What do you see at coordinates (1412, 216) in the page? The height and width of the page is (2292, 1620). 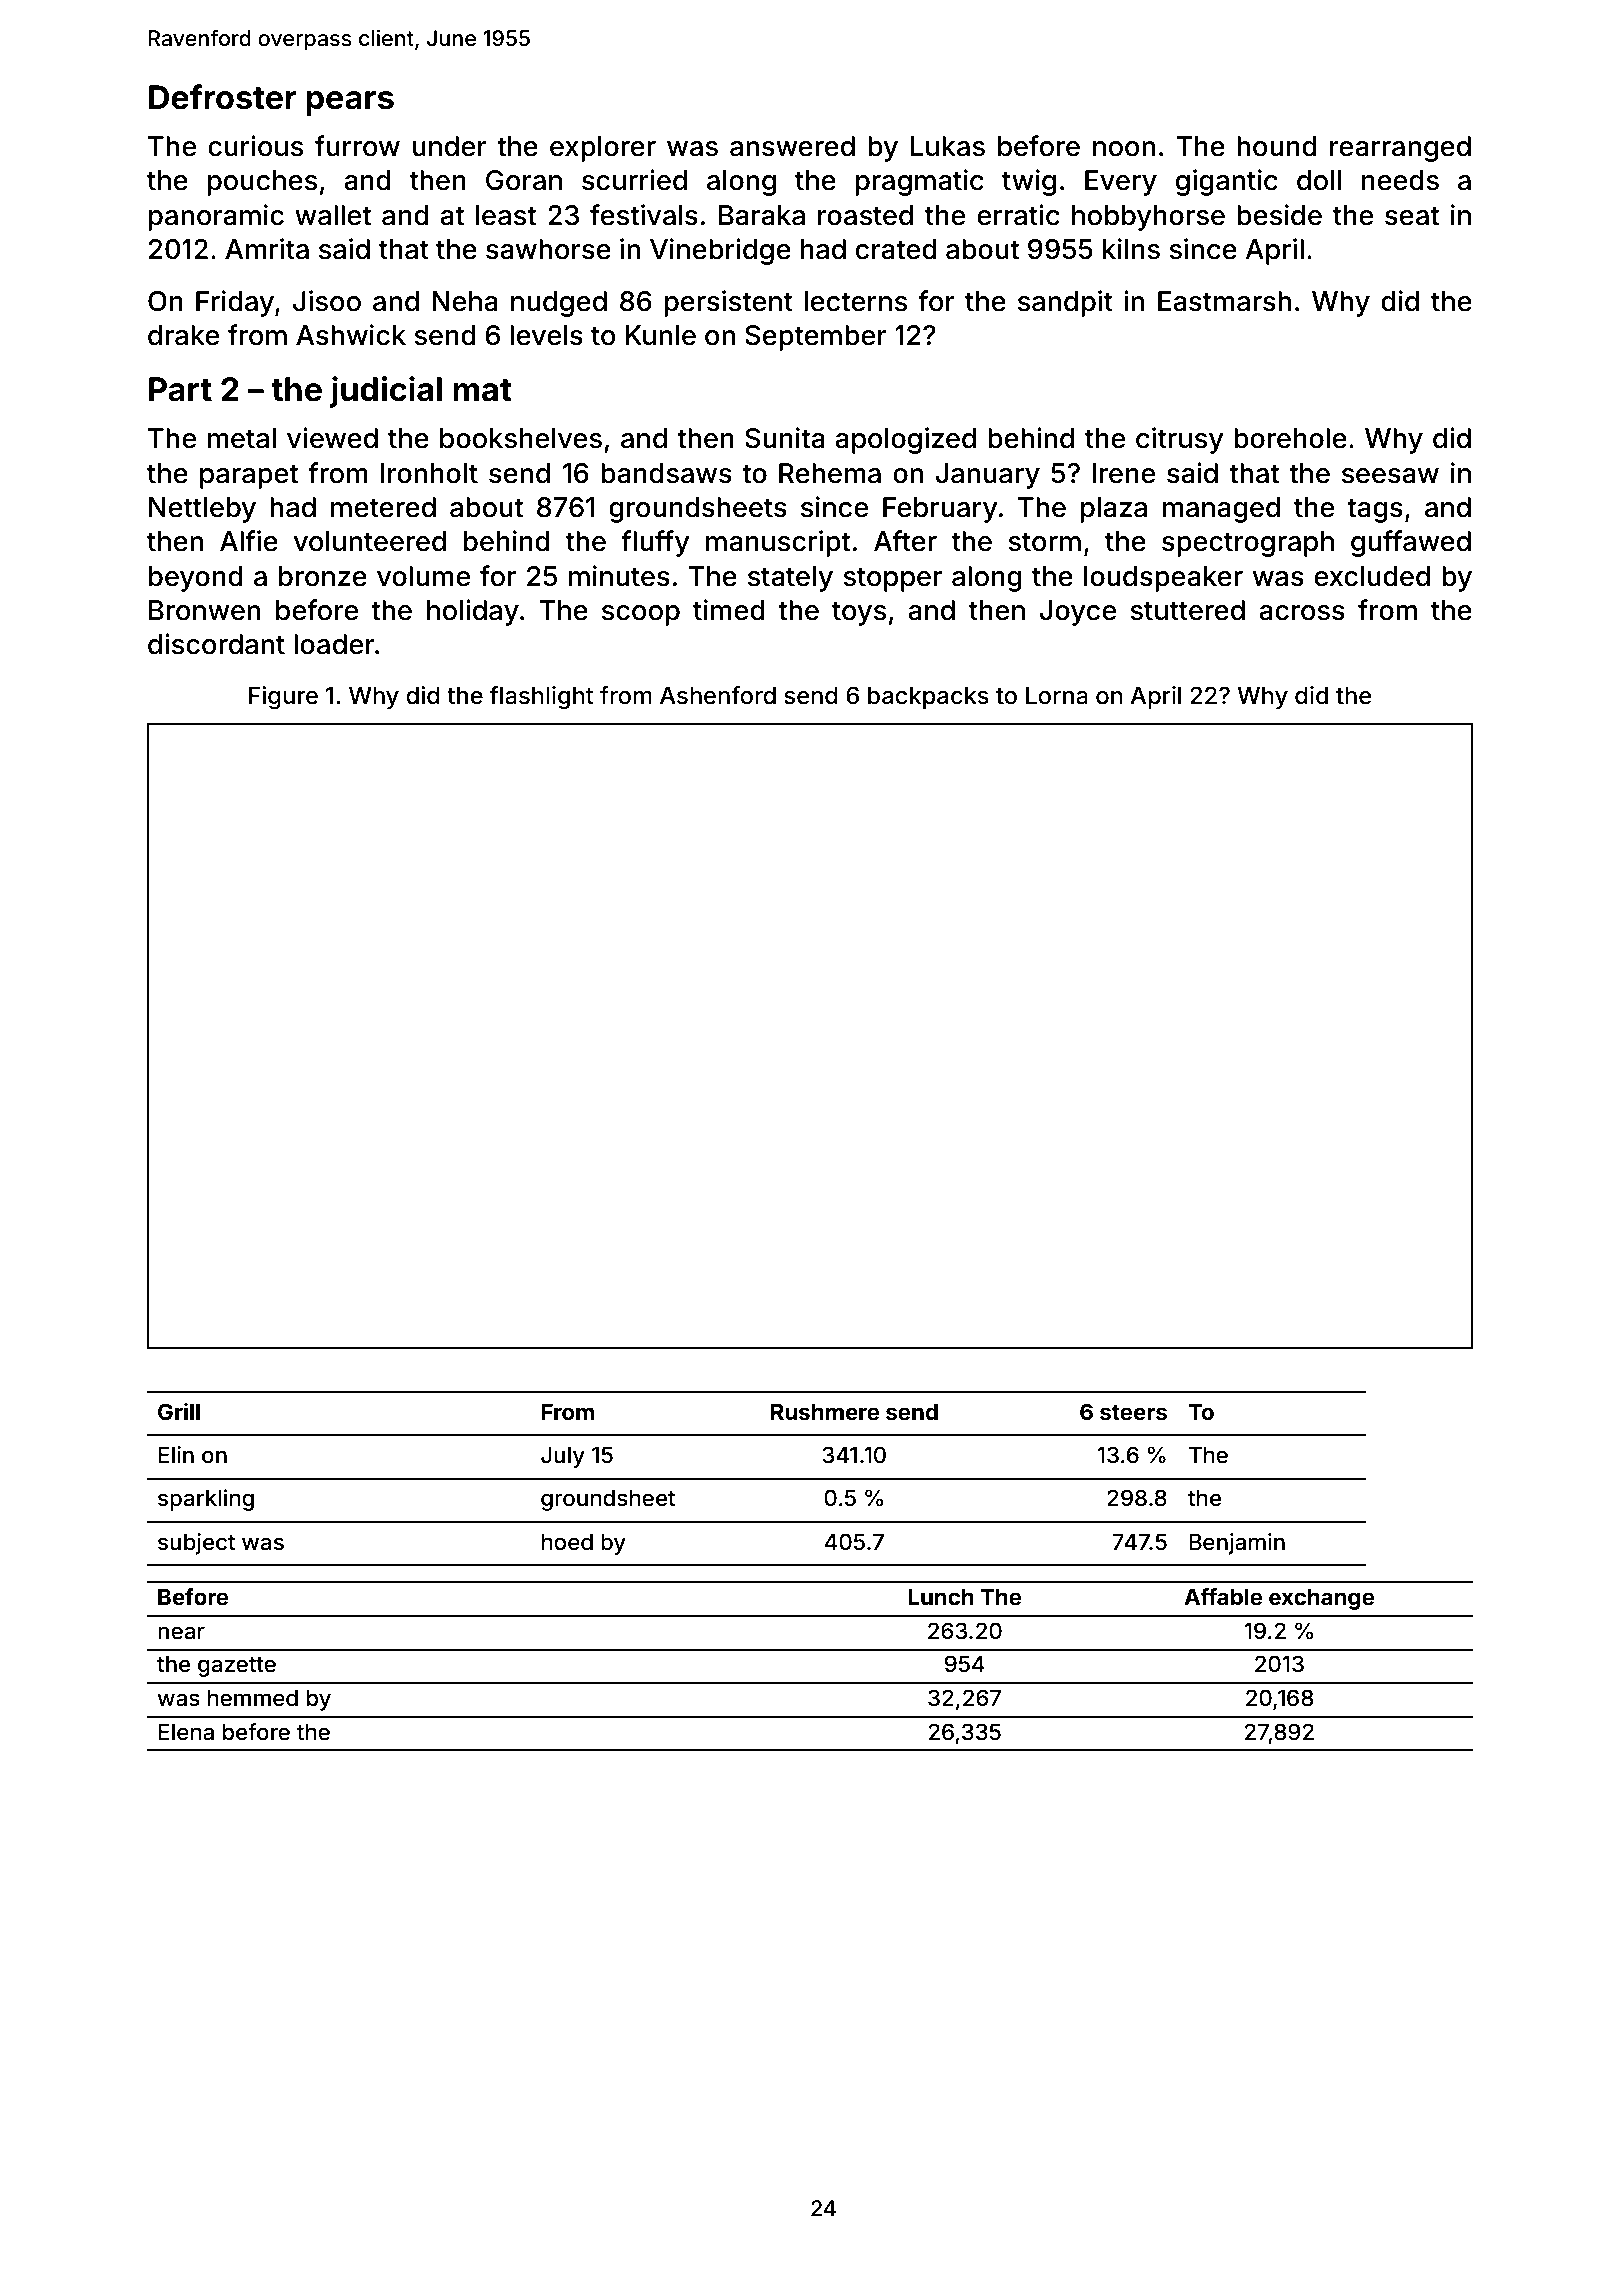 I see `seat` at bounding box center [1412, 216].
